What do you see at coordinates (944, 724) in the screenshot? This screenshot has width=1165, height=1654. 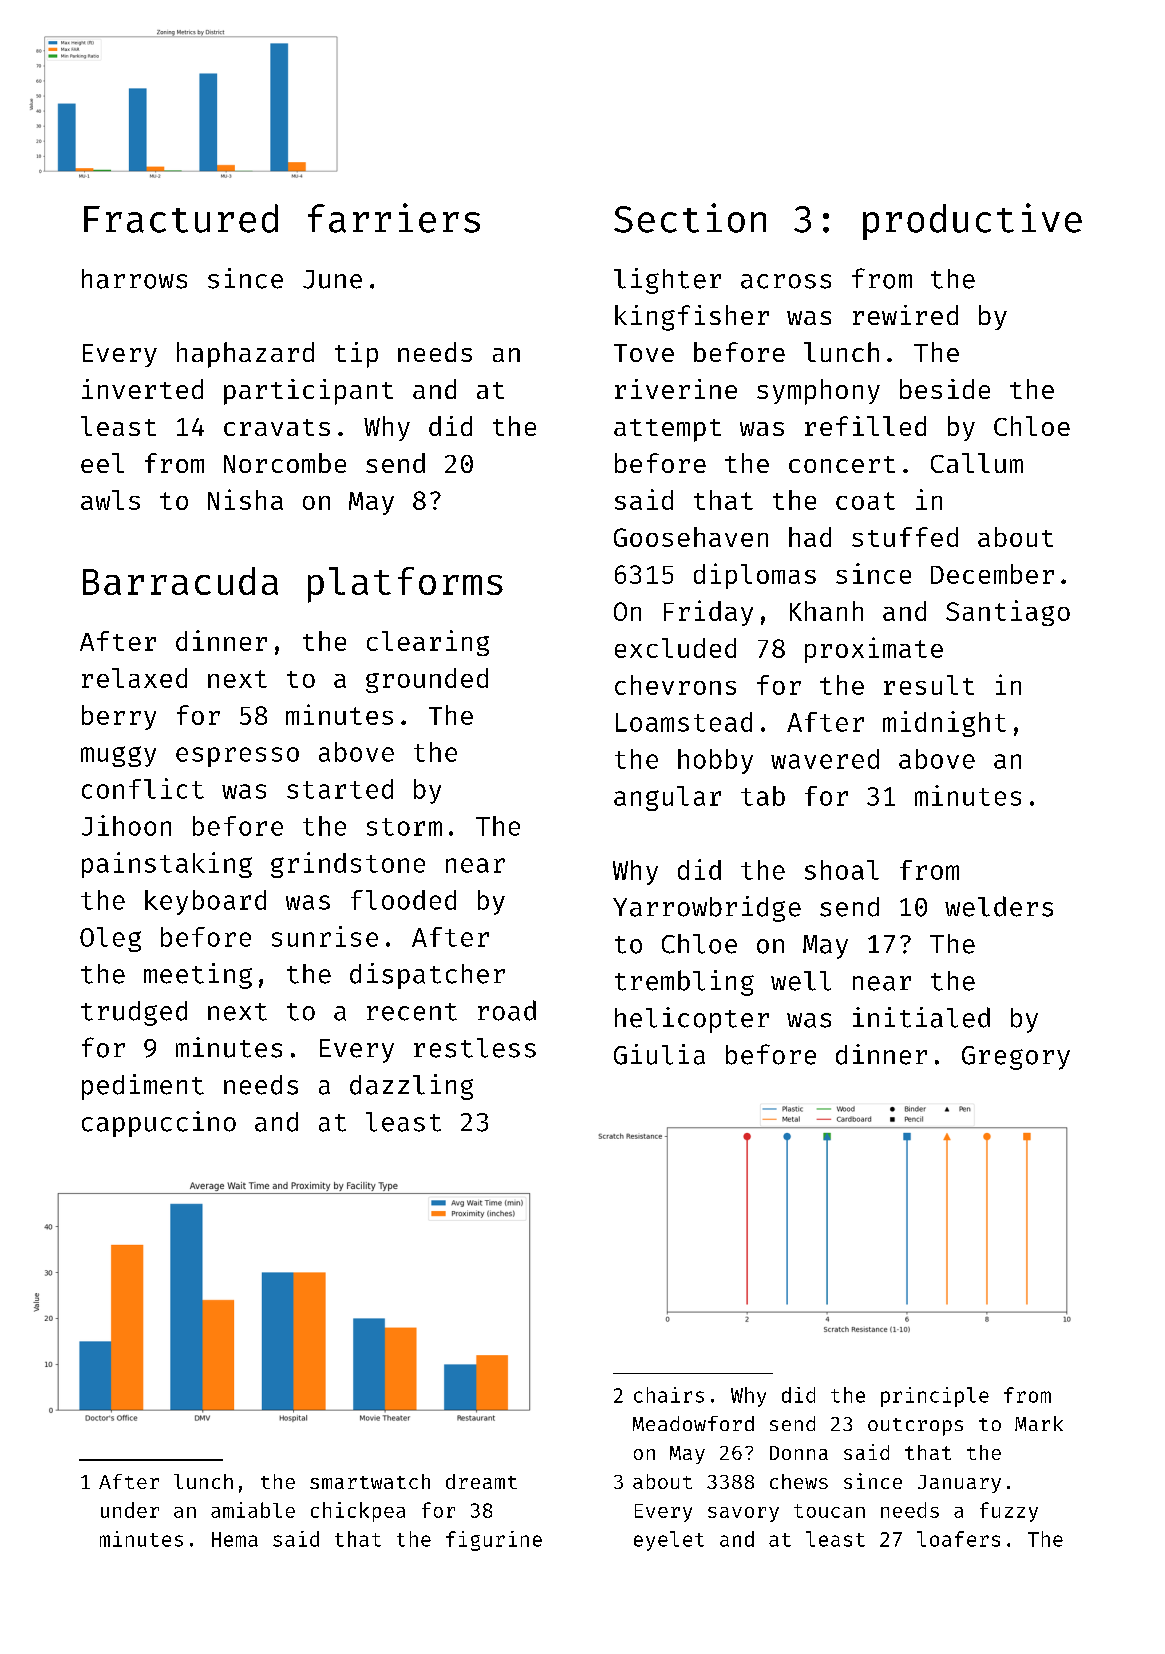 I see `midnight` at bounding box center [944, 724].
